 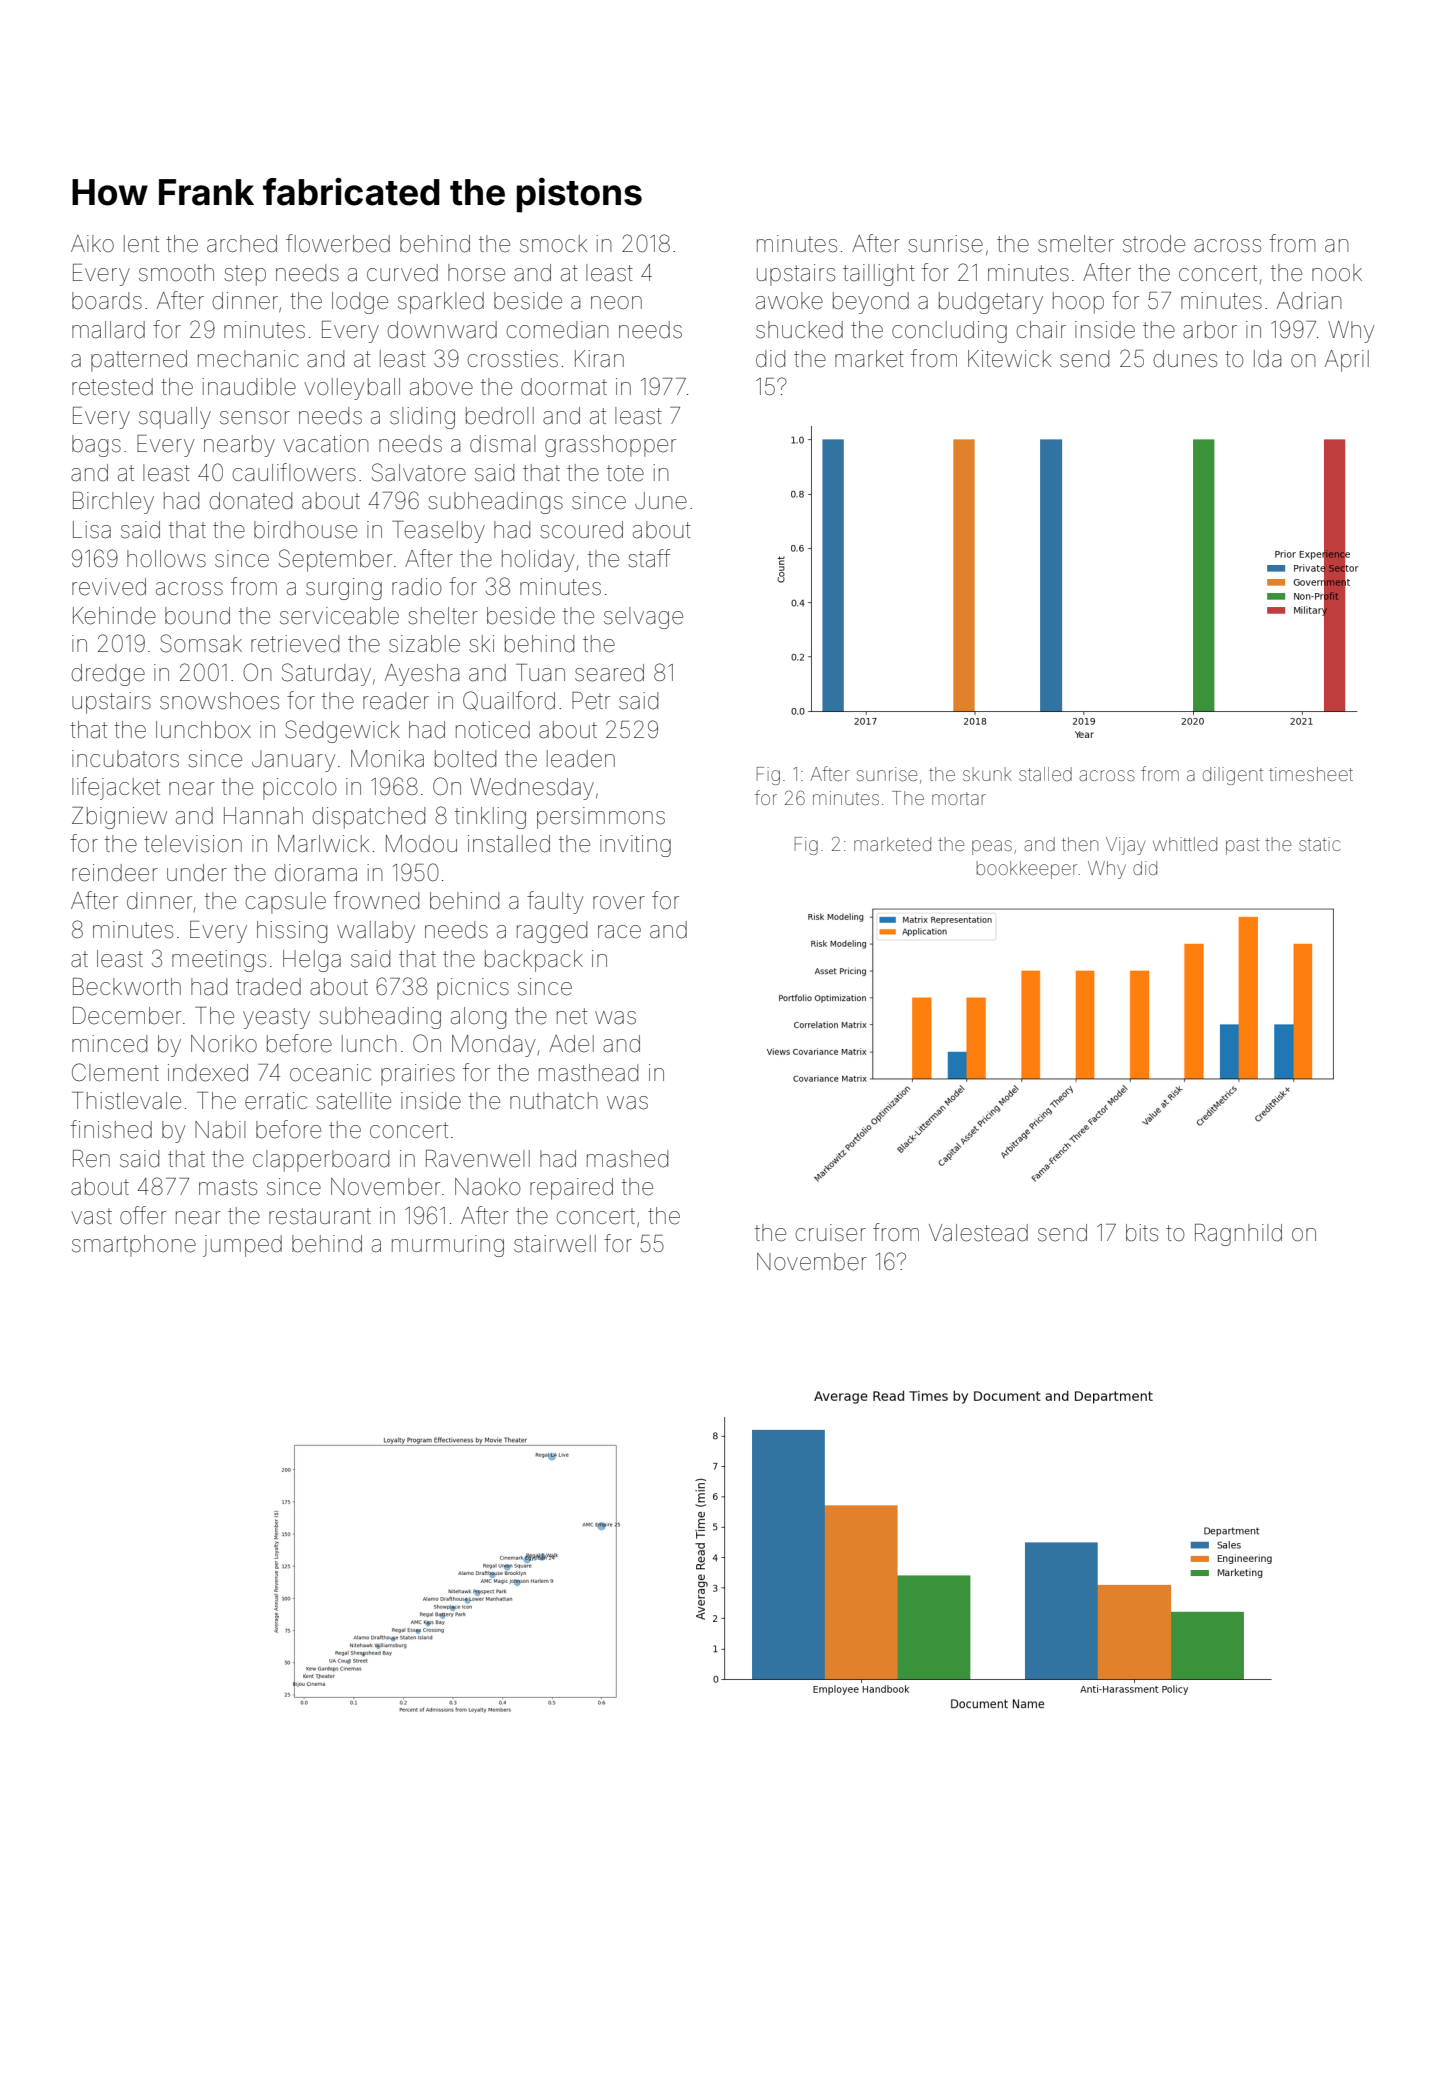 What do you see at coordinates (992, 847) in the page?
I see `peas` at bounding box center [992, 847].
